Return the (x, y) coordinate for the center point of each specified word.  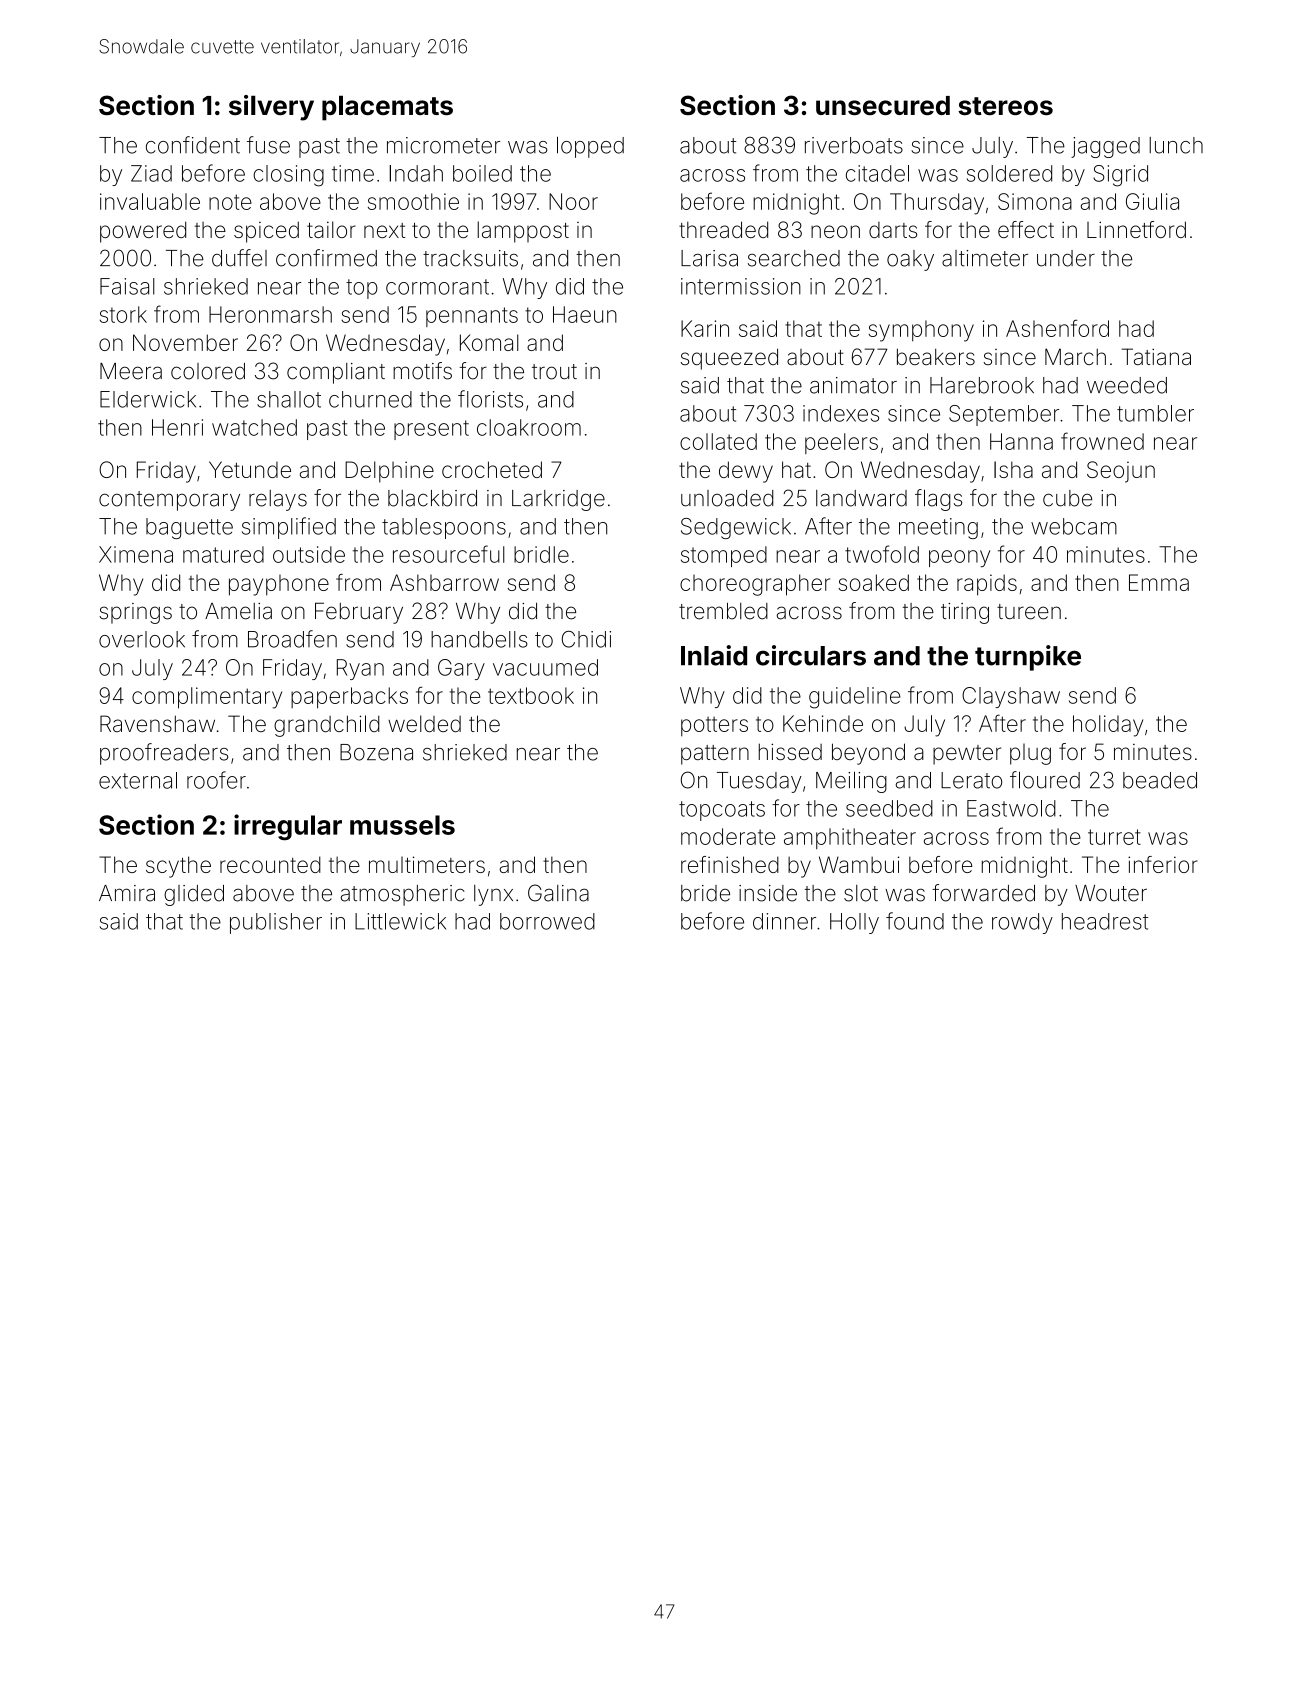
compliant (336, 373)
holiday (1108, 726)
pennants (472, 317)
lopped (590, 147)
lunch (1176, 145)
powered (143, 232)
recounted (270, 864)
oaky (910, 260)
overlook (142, 639)
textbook (531, 695)
